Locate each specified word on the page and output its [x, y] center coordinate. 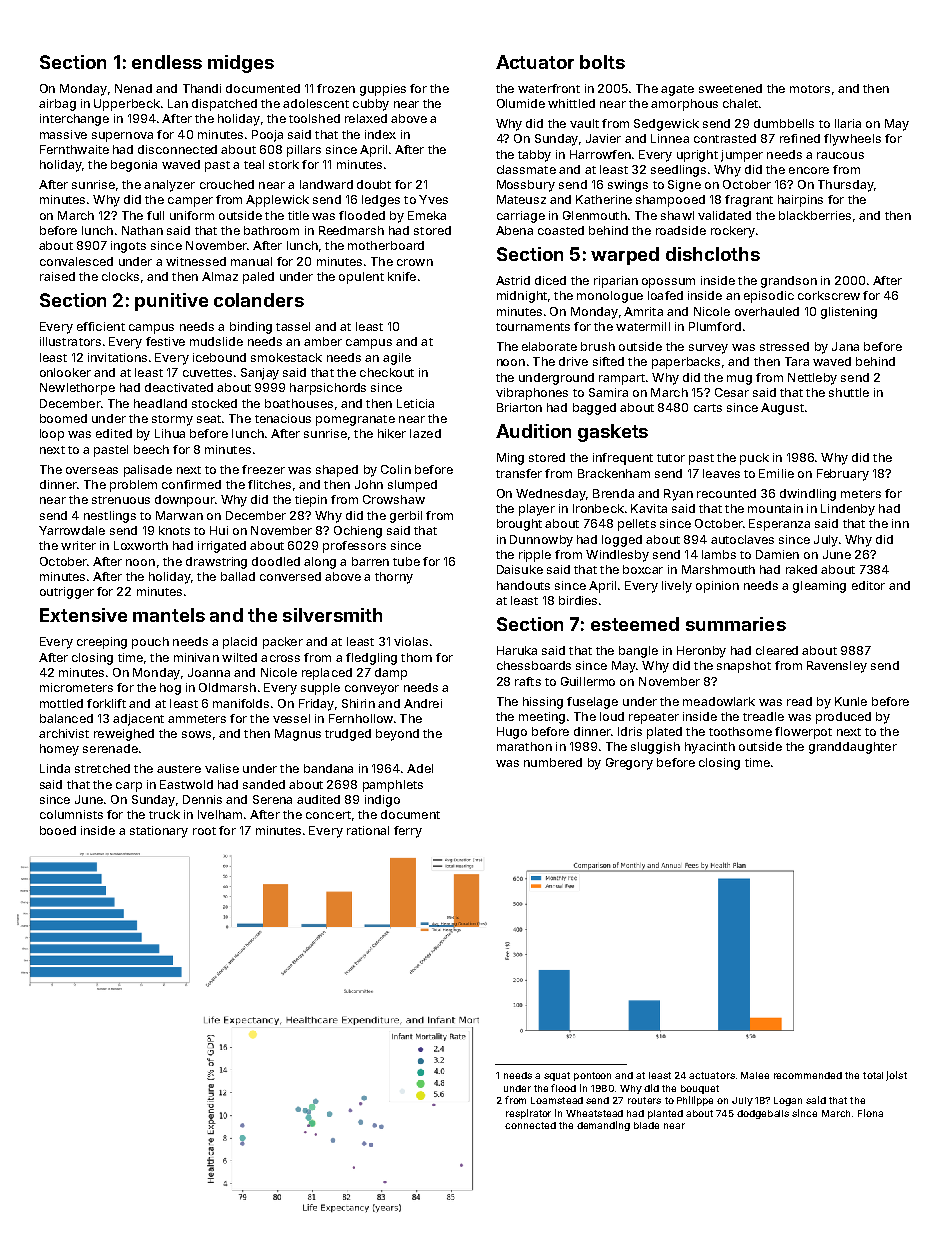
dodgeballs [763, 1114]
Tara [797, 361]
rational [368, 830]
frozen [336, 88]
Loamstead [557, 1100]
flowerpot [803, 733]
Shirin [358, 703]
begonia [134, 166]
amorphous [684, 105]
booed [58, 830]
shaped [337, 471]
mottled [61, 703]
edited [114, 433]
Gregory [629, 764]
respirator [528, 1114]
